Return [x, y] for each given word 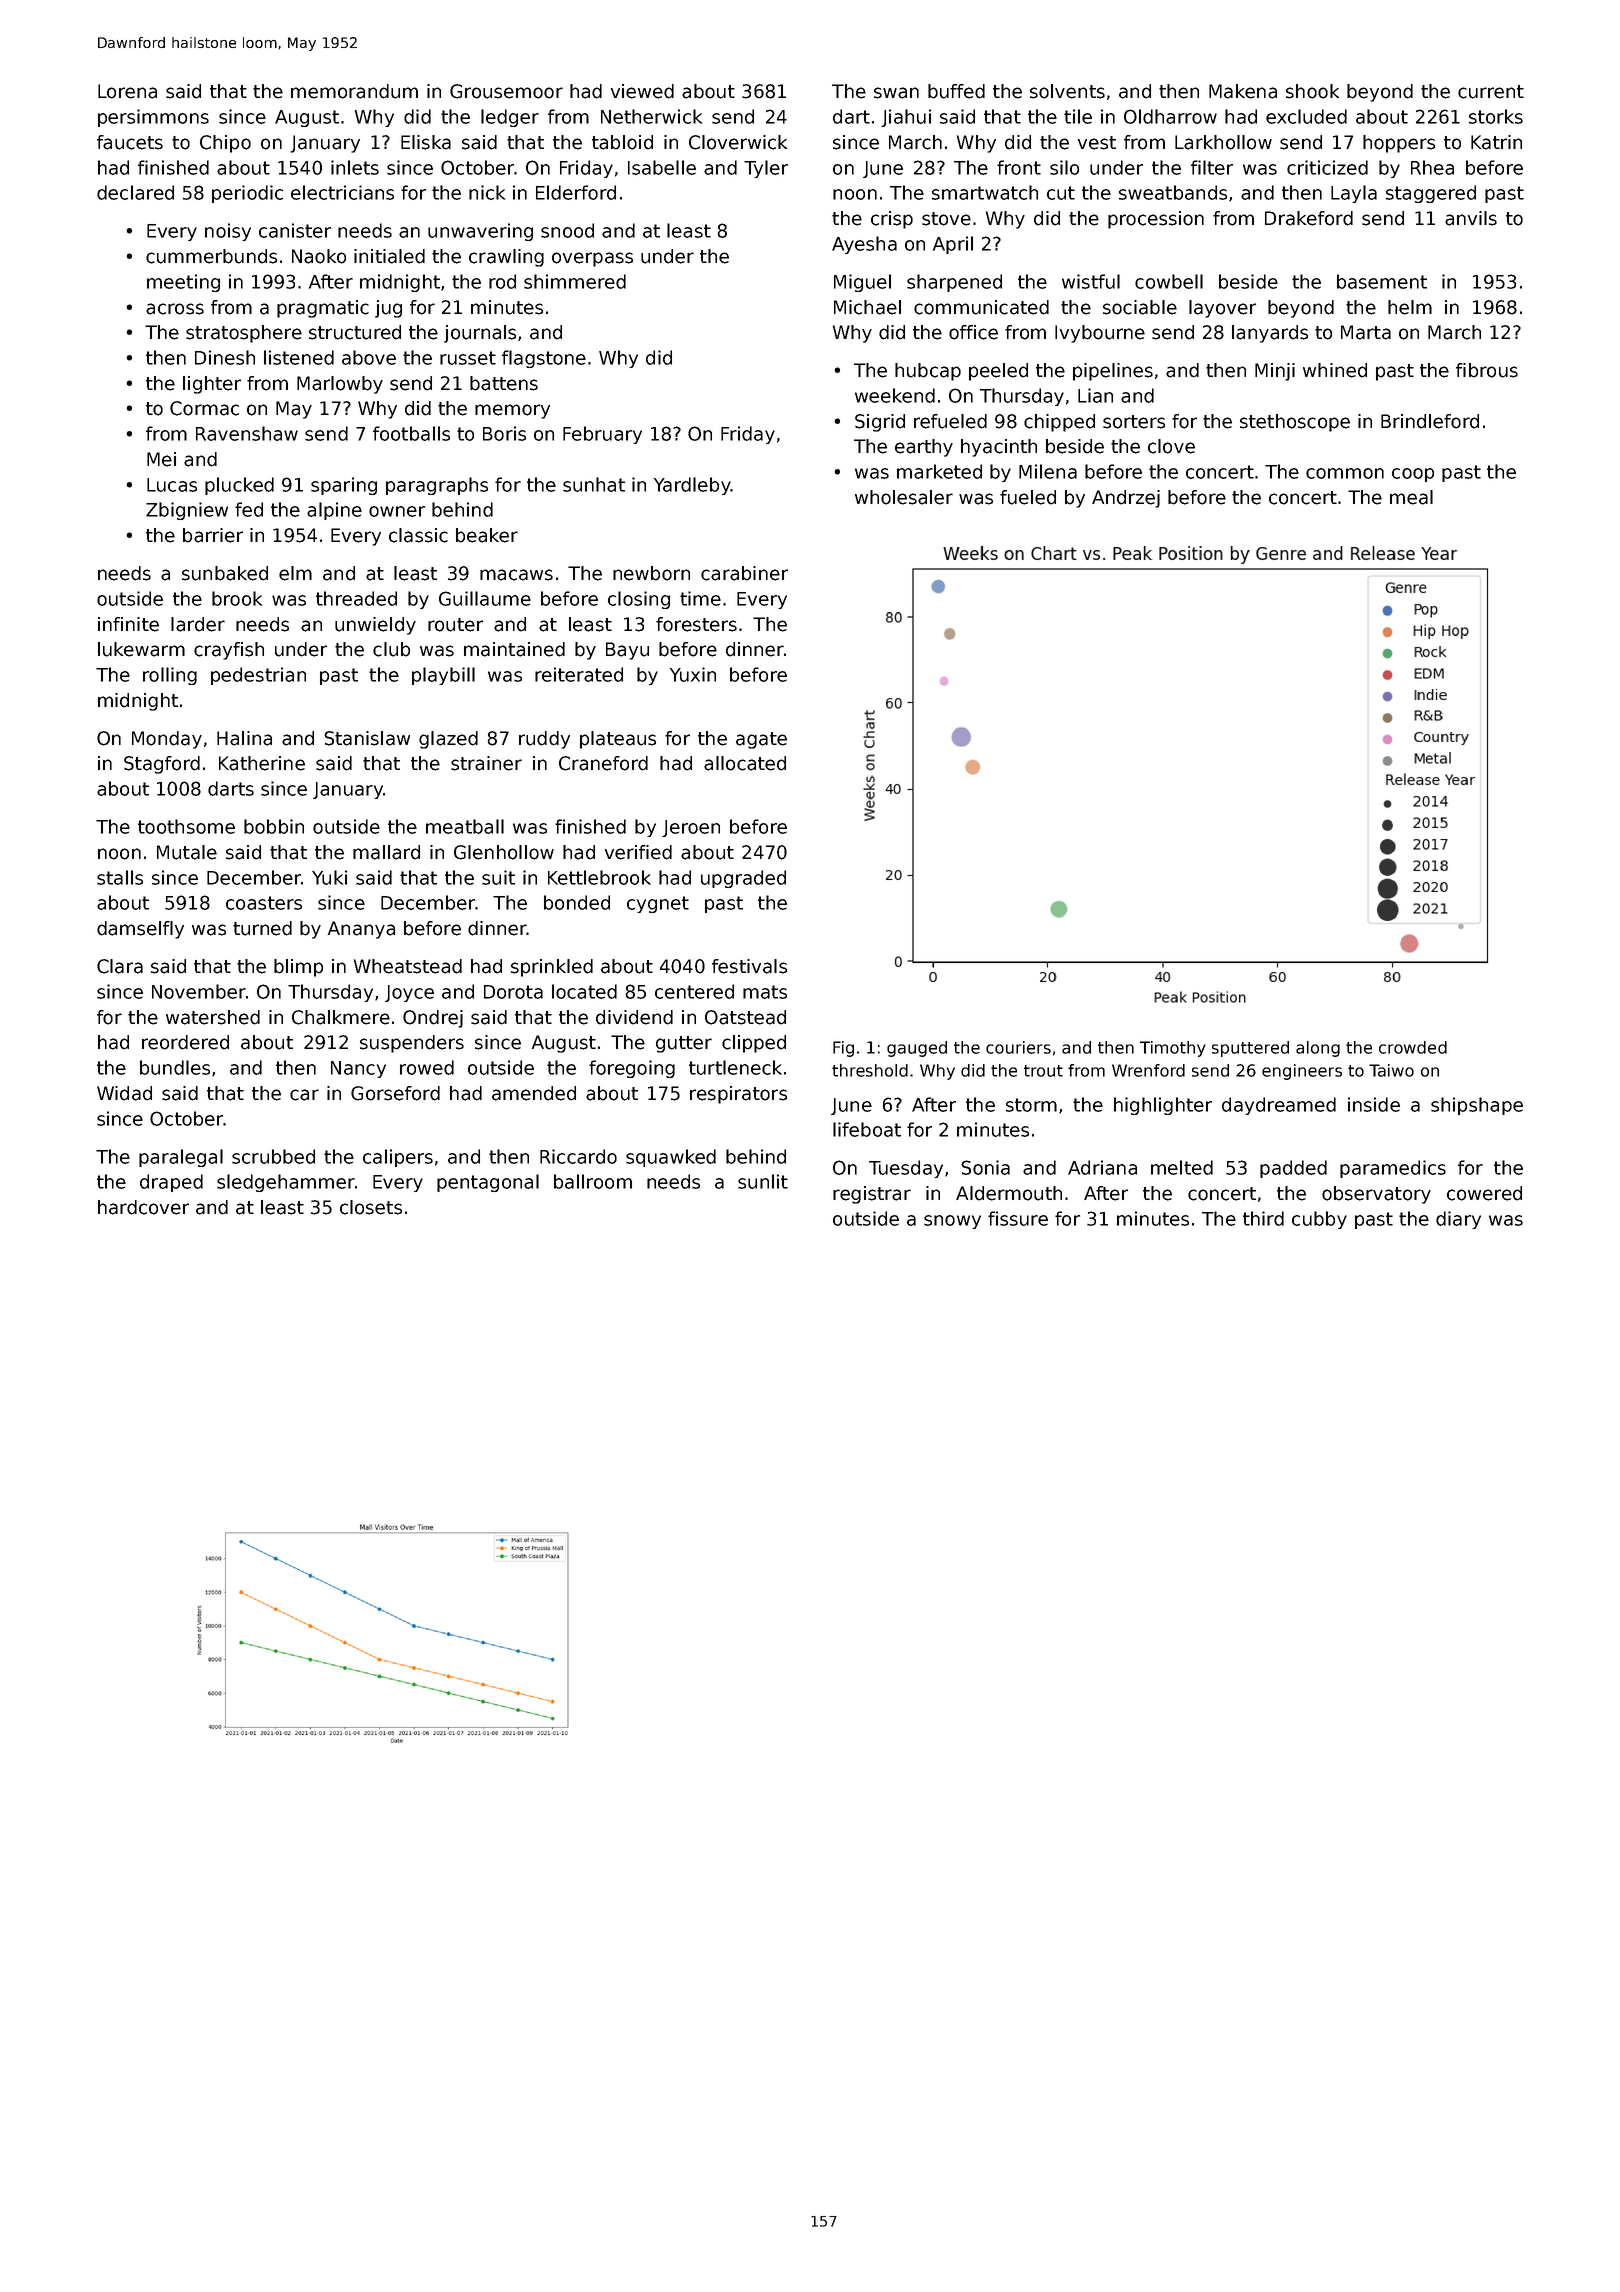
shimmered [575, 281]
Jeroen [691, 828]
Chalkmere [341, 1017]
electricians [342, 192]
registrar [872, 1195]
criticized [1327, 167]
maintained [514, 649]
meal [1411, 497]
